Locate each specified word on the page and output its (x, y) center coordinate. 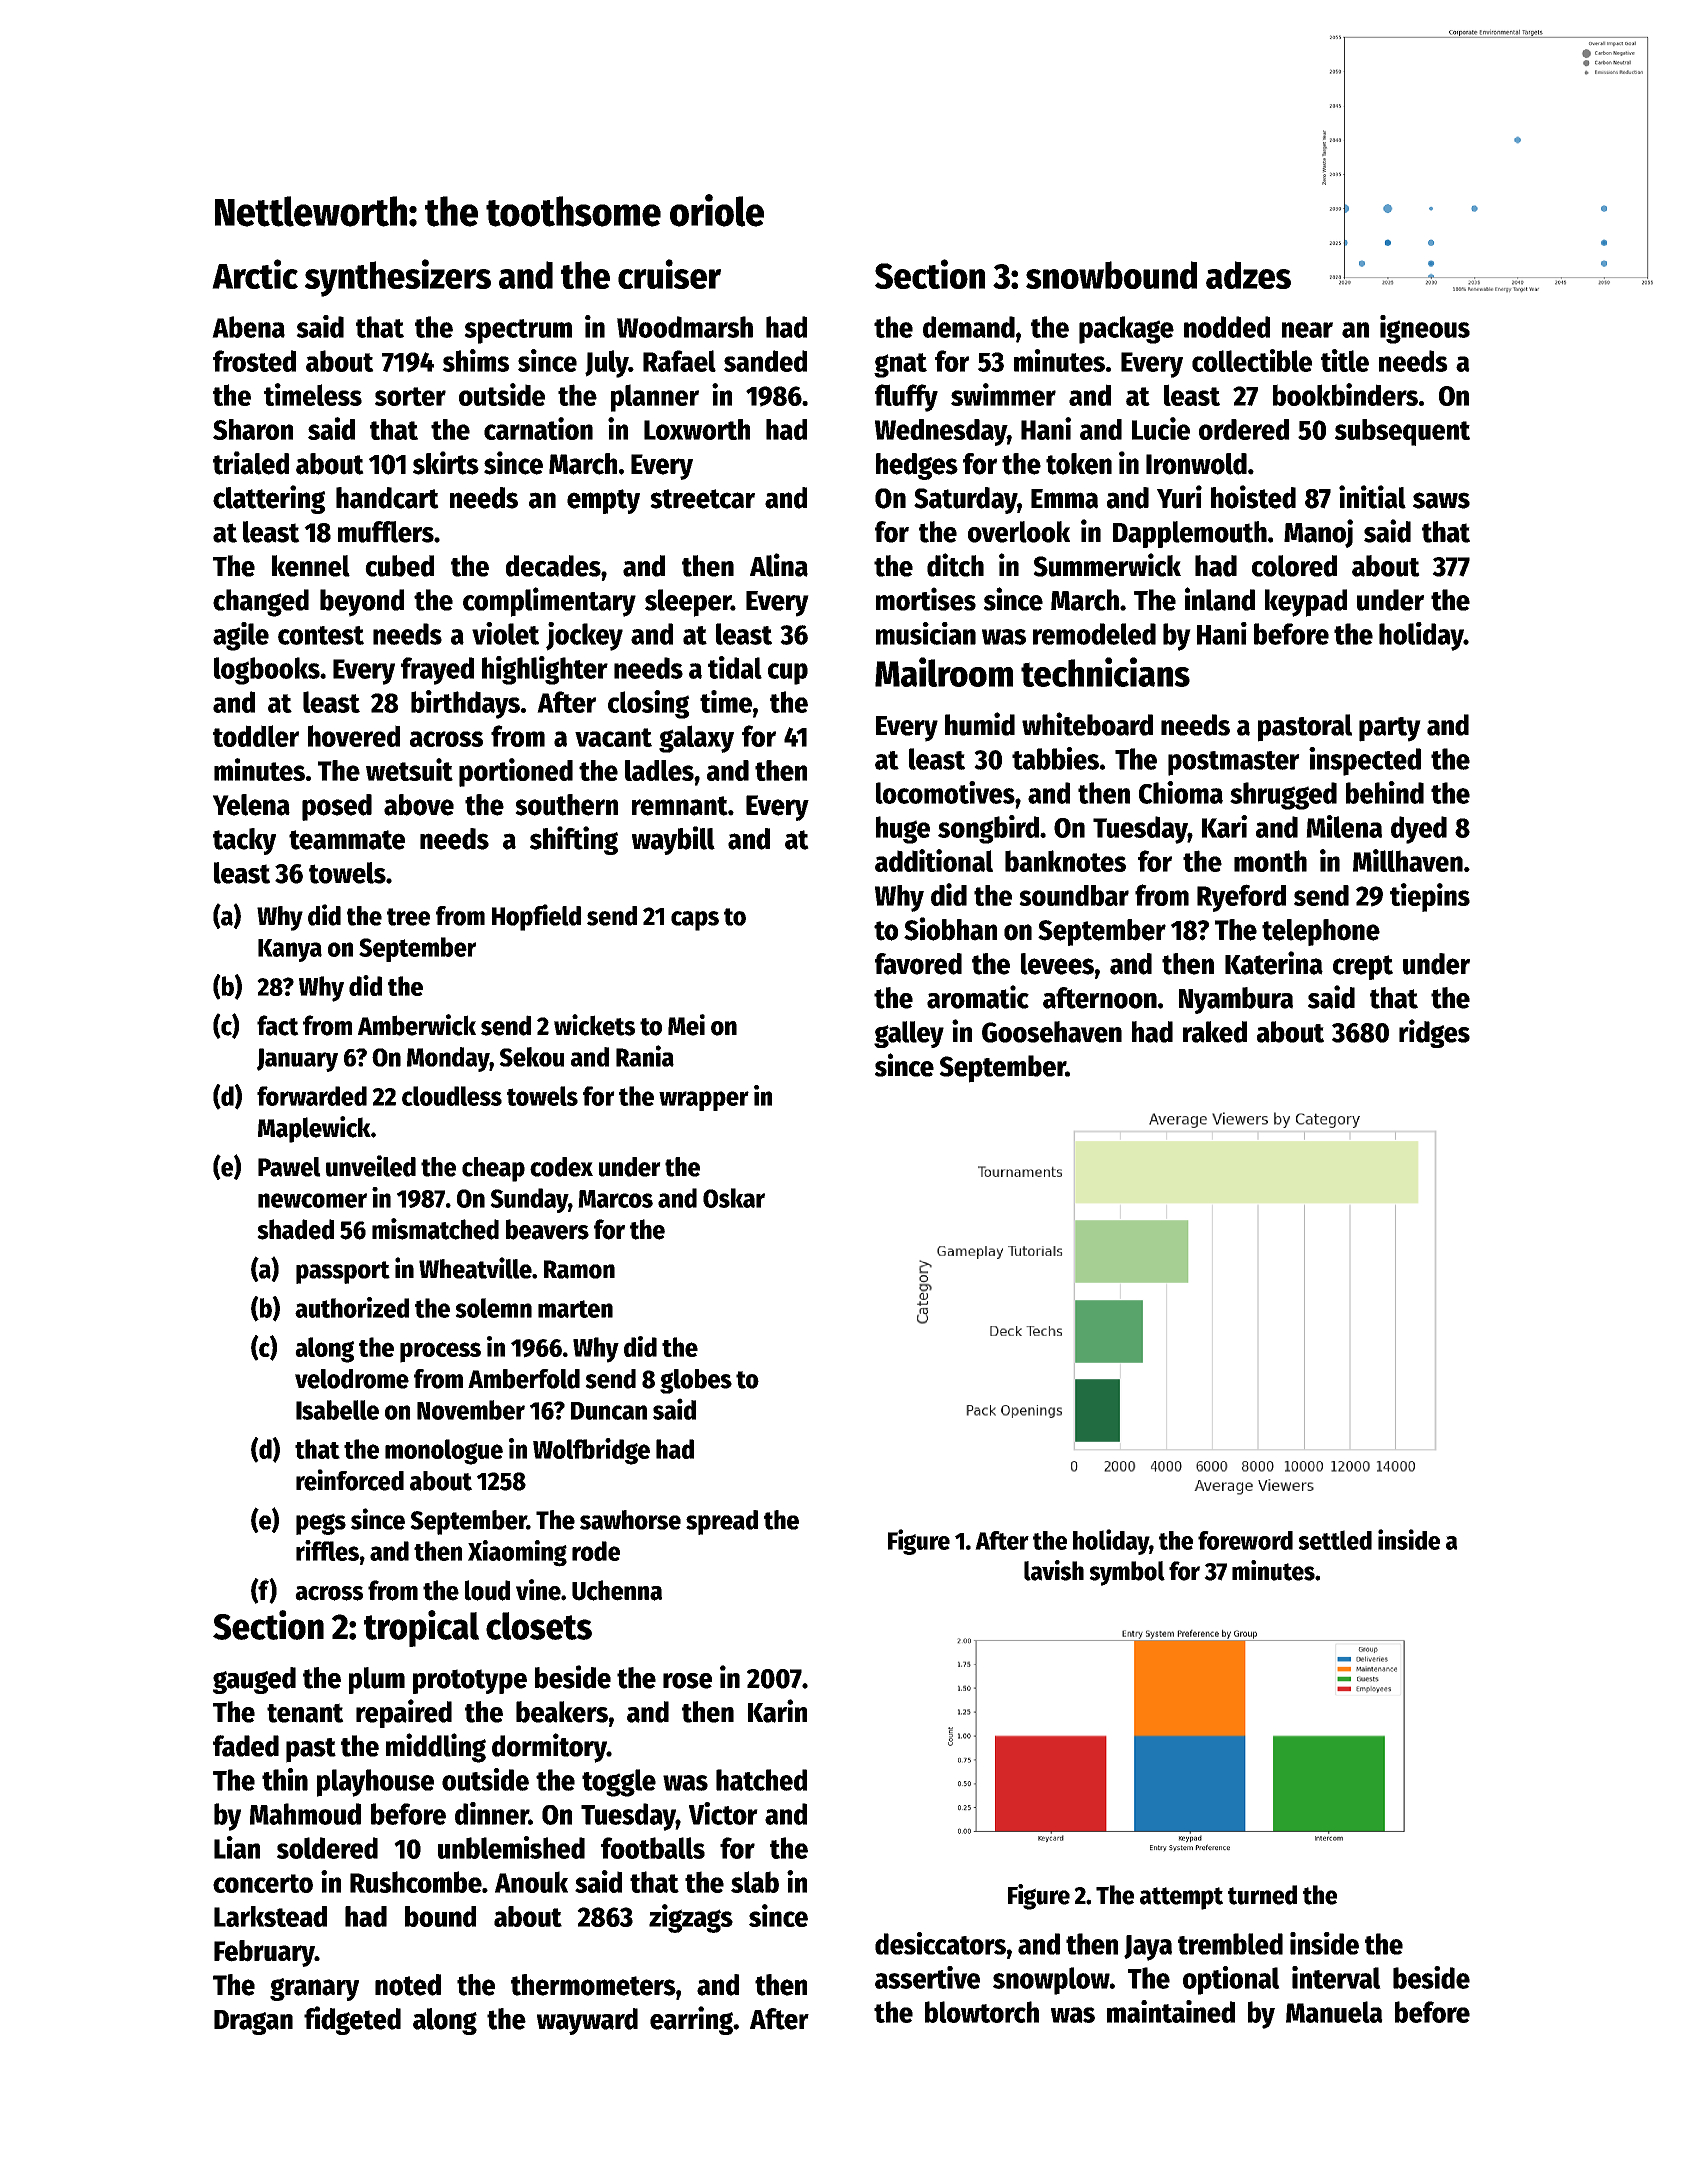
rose (687, 1681)
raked (1215, 1032)
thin (285, 1779)
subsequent (1402, 432)
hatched (761, 1780)
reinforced (350, 1480)
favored (918, 964)
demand (969, 327)
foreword (1245, 1540)
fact (278, 1025)
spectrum (518, 331)
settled (1335, 1540)
